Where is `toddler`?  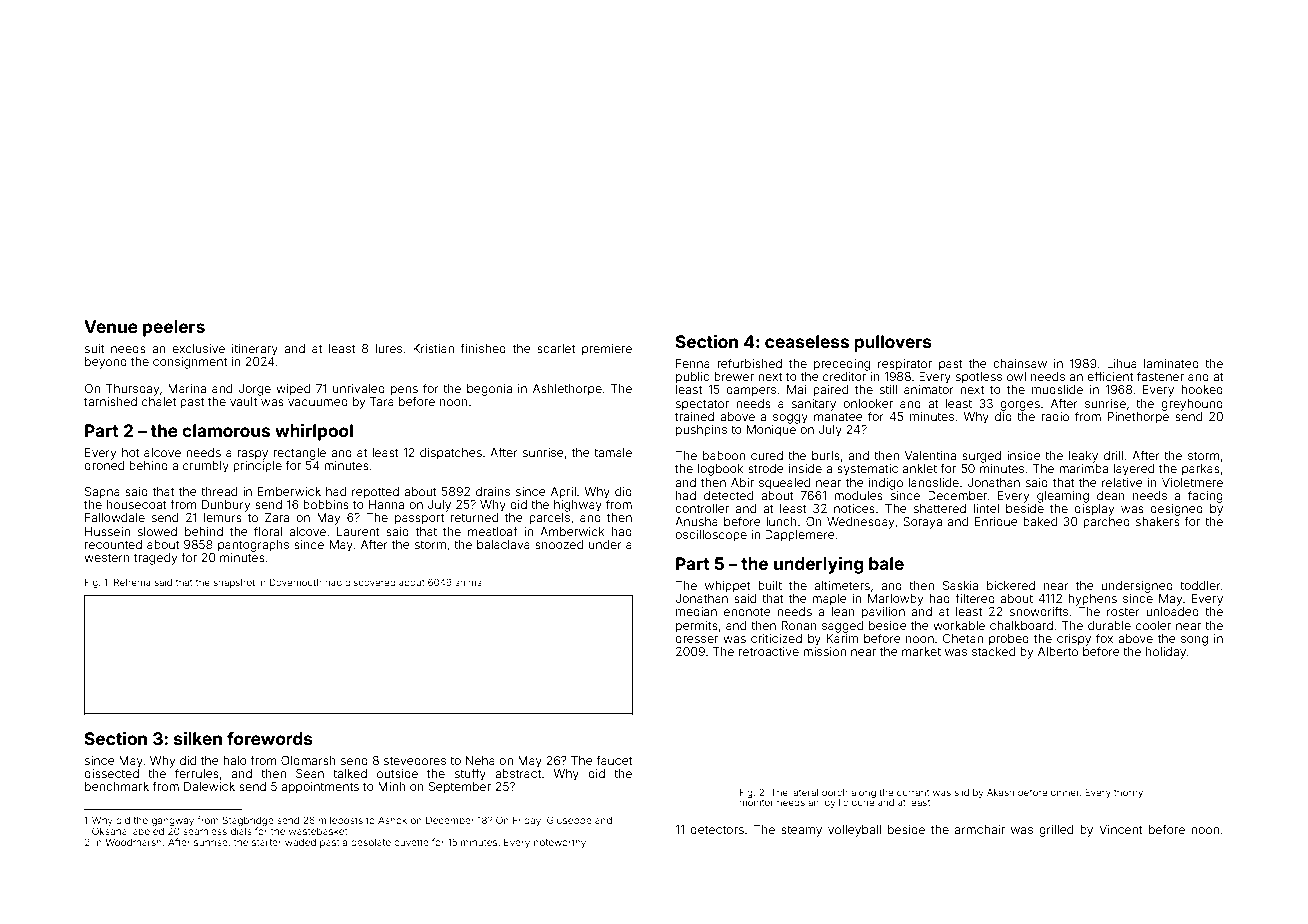 toddler is located at coordinates (1200, 585).
